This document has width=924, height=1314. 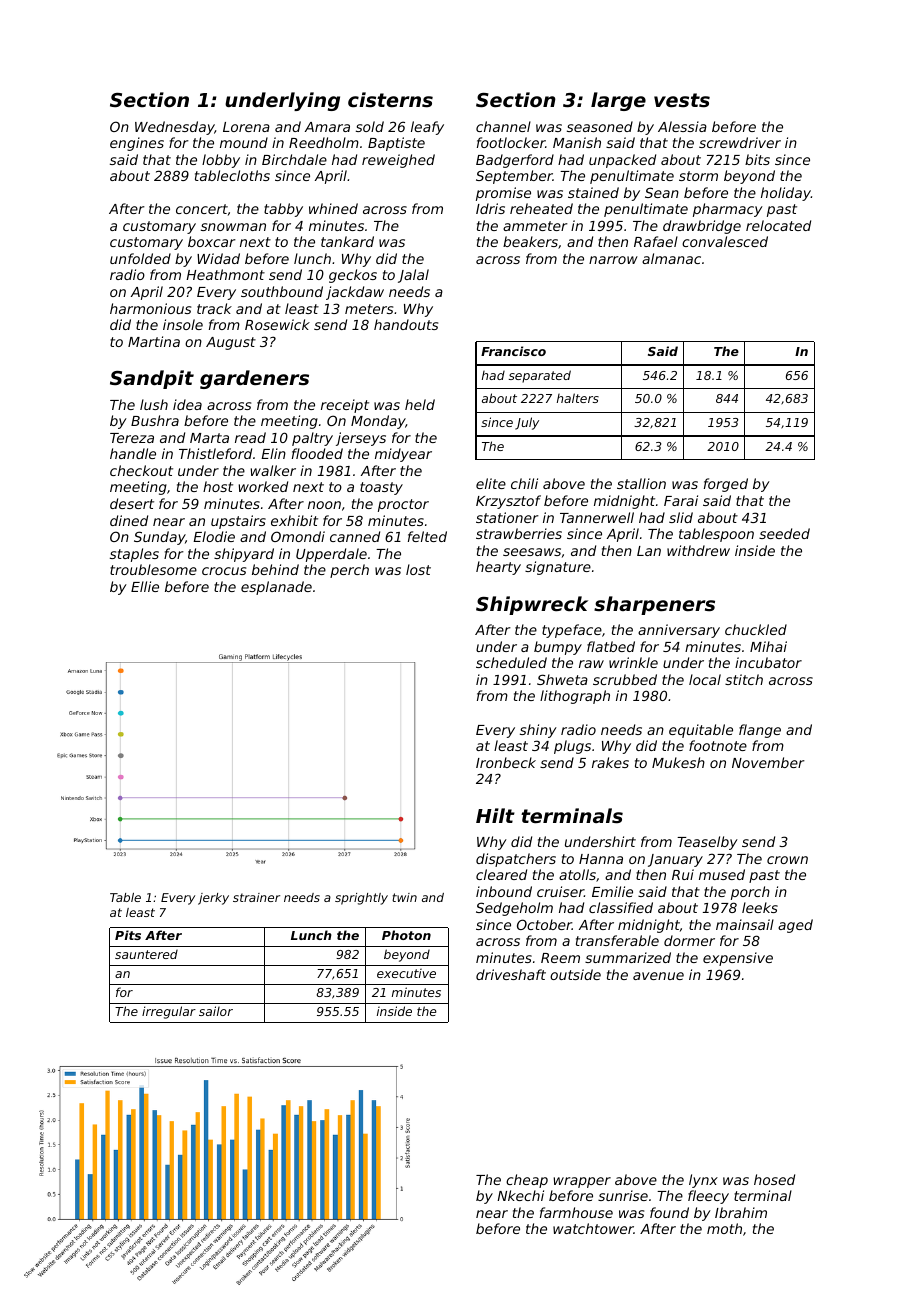 I want to click on Hanna, so click(x=601, y=859).
